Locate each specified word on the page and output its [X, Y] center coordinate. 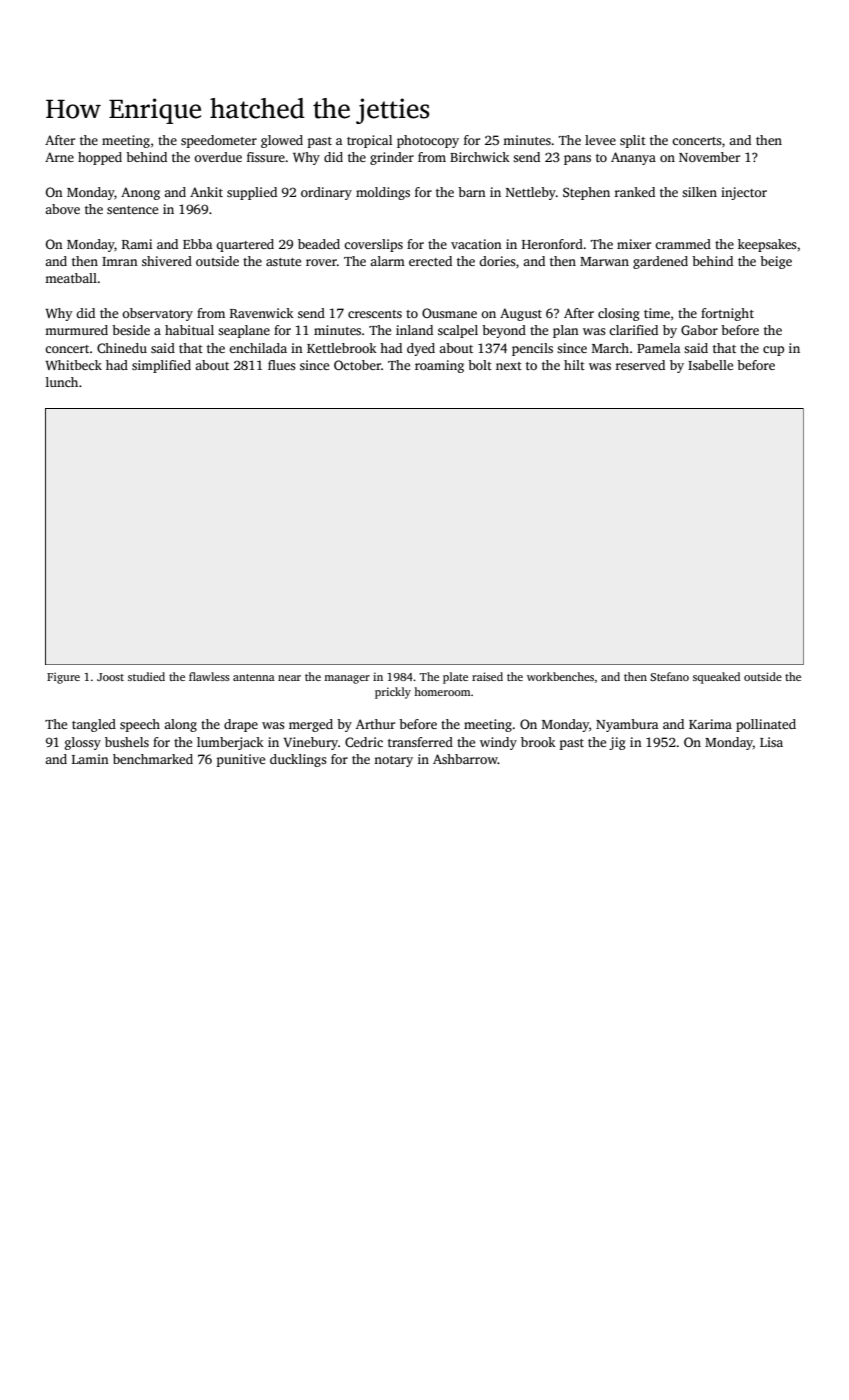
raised [487, 676]
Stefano [669, 676]
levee [600, 140]
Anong [140, 193]
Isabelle [710, 365]
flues [282, 365]
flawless [209, 676]
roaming [439, 366]
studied [146, 676]
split [633, 141]
